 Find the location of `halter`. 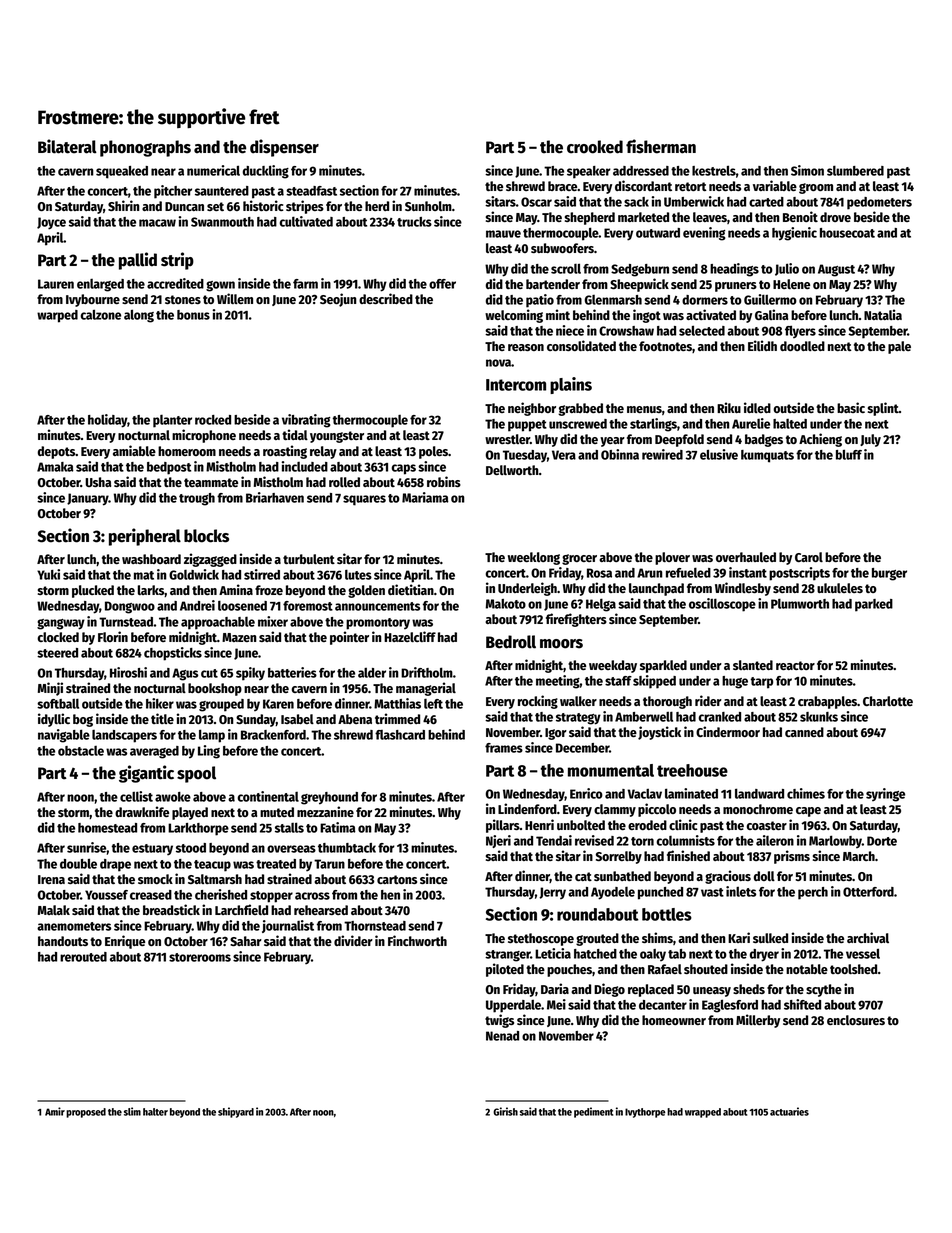

halter is located at coordinates (155, 1112).
